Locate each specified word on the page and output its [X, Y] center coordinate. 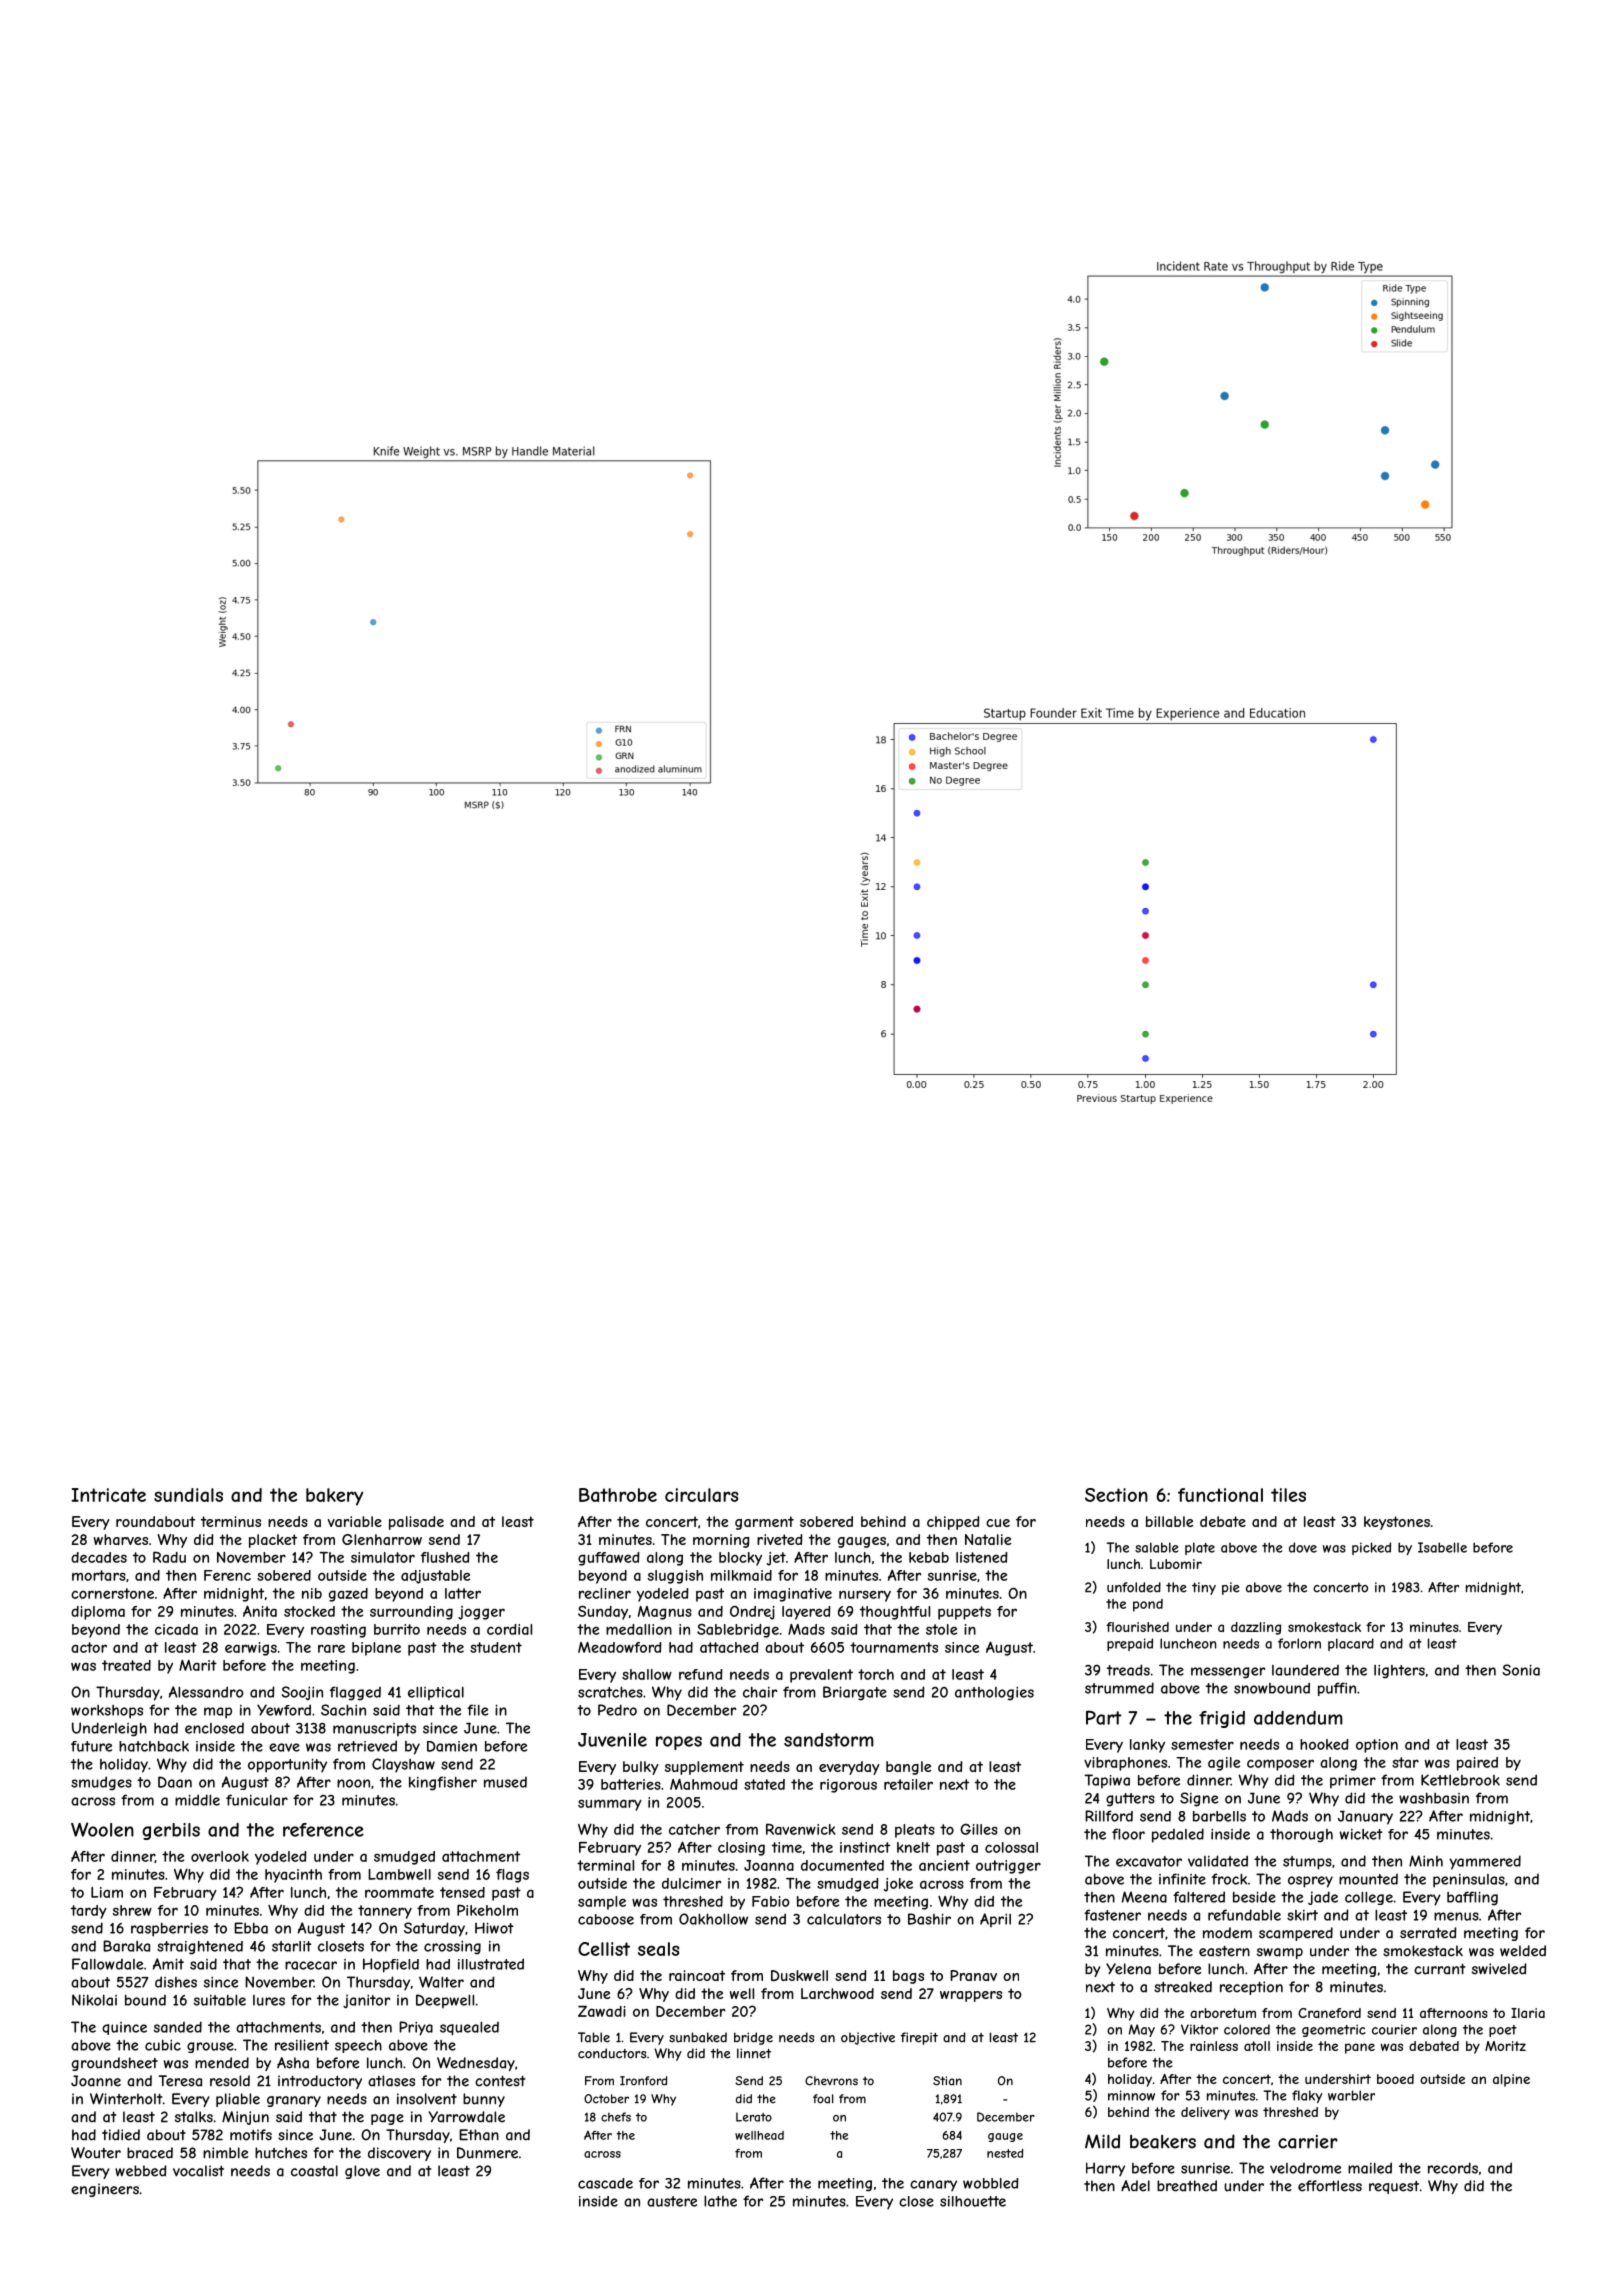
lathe [720, 2201]
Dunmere [487, 2153]
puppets [964, 1613]
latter [463, 1593]
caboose [606, 1919]
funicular [257, 1800]
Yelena [1128, 1969]
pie [1231, 1588]
